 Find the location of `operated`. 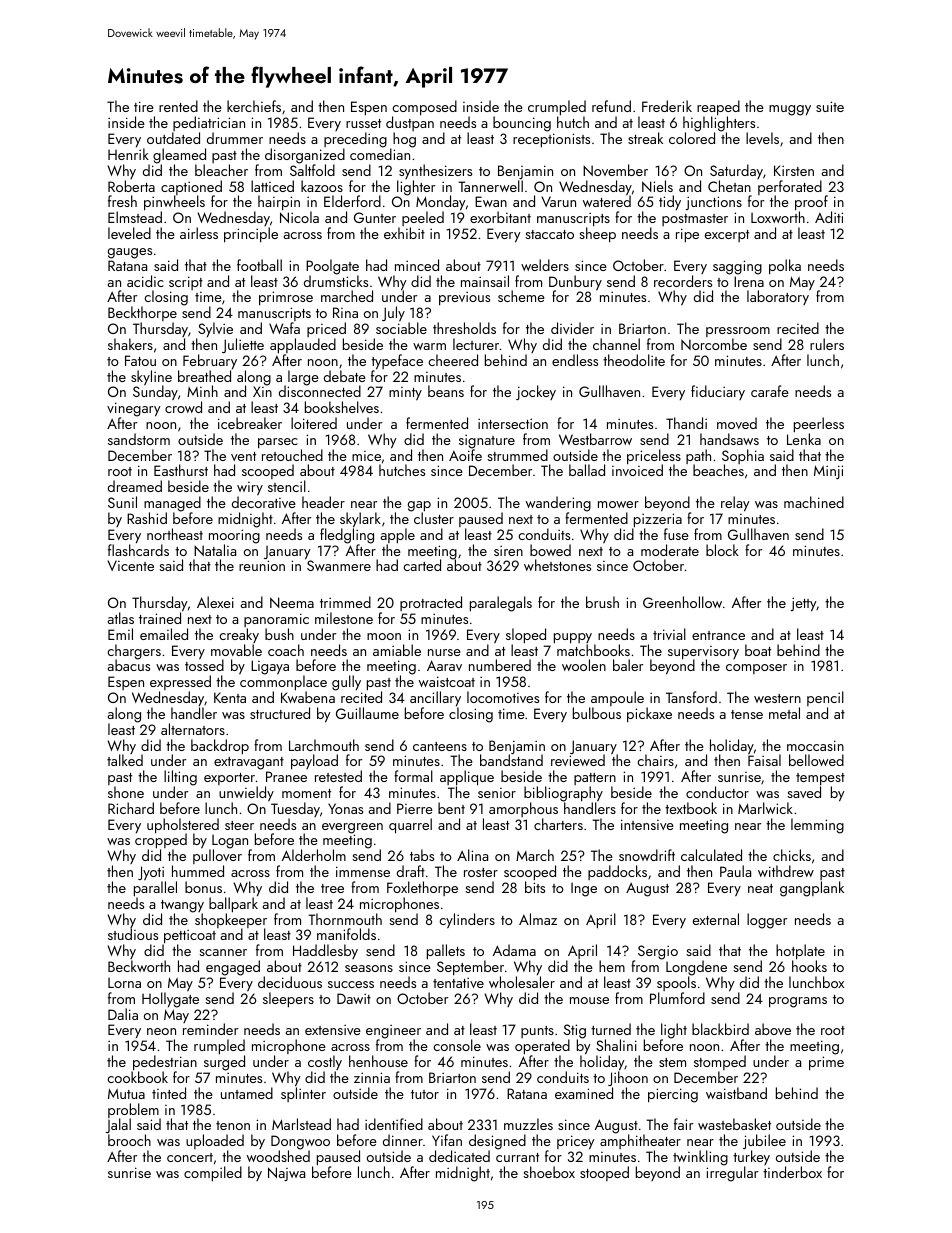

operated is located at coordinates (542, 1047).
